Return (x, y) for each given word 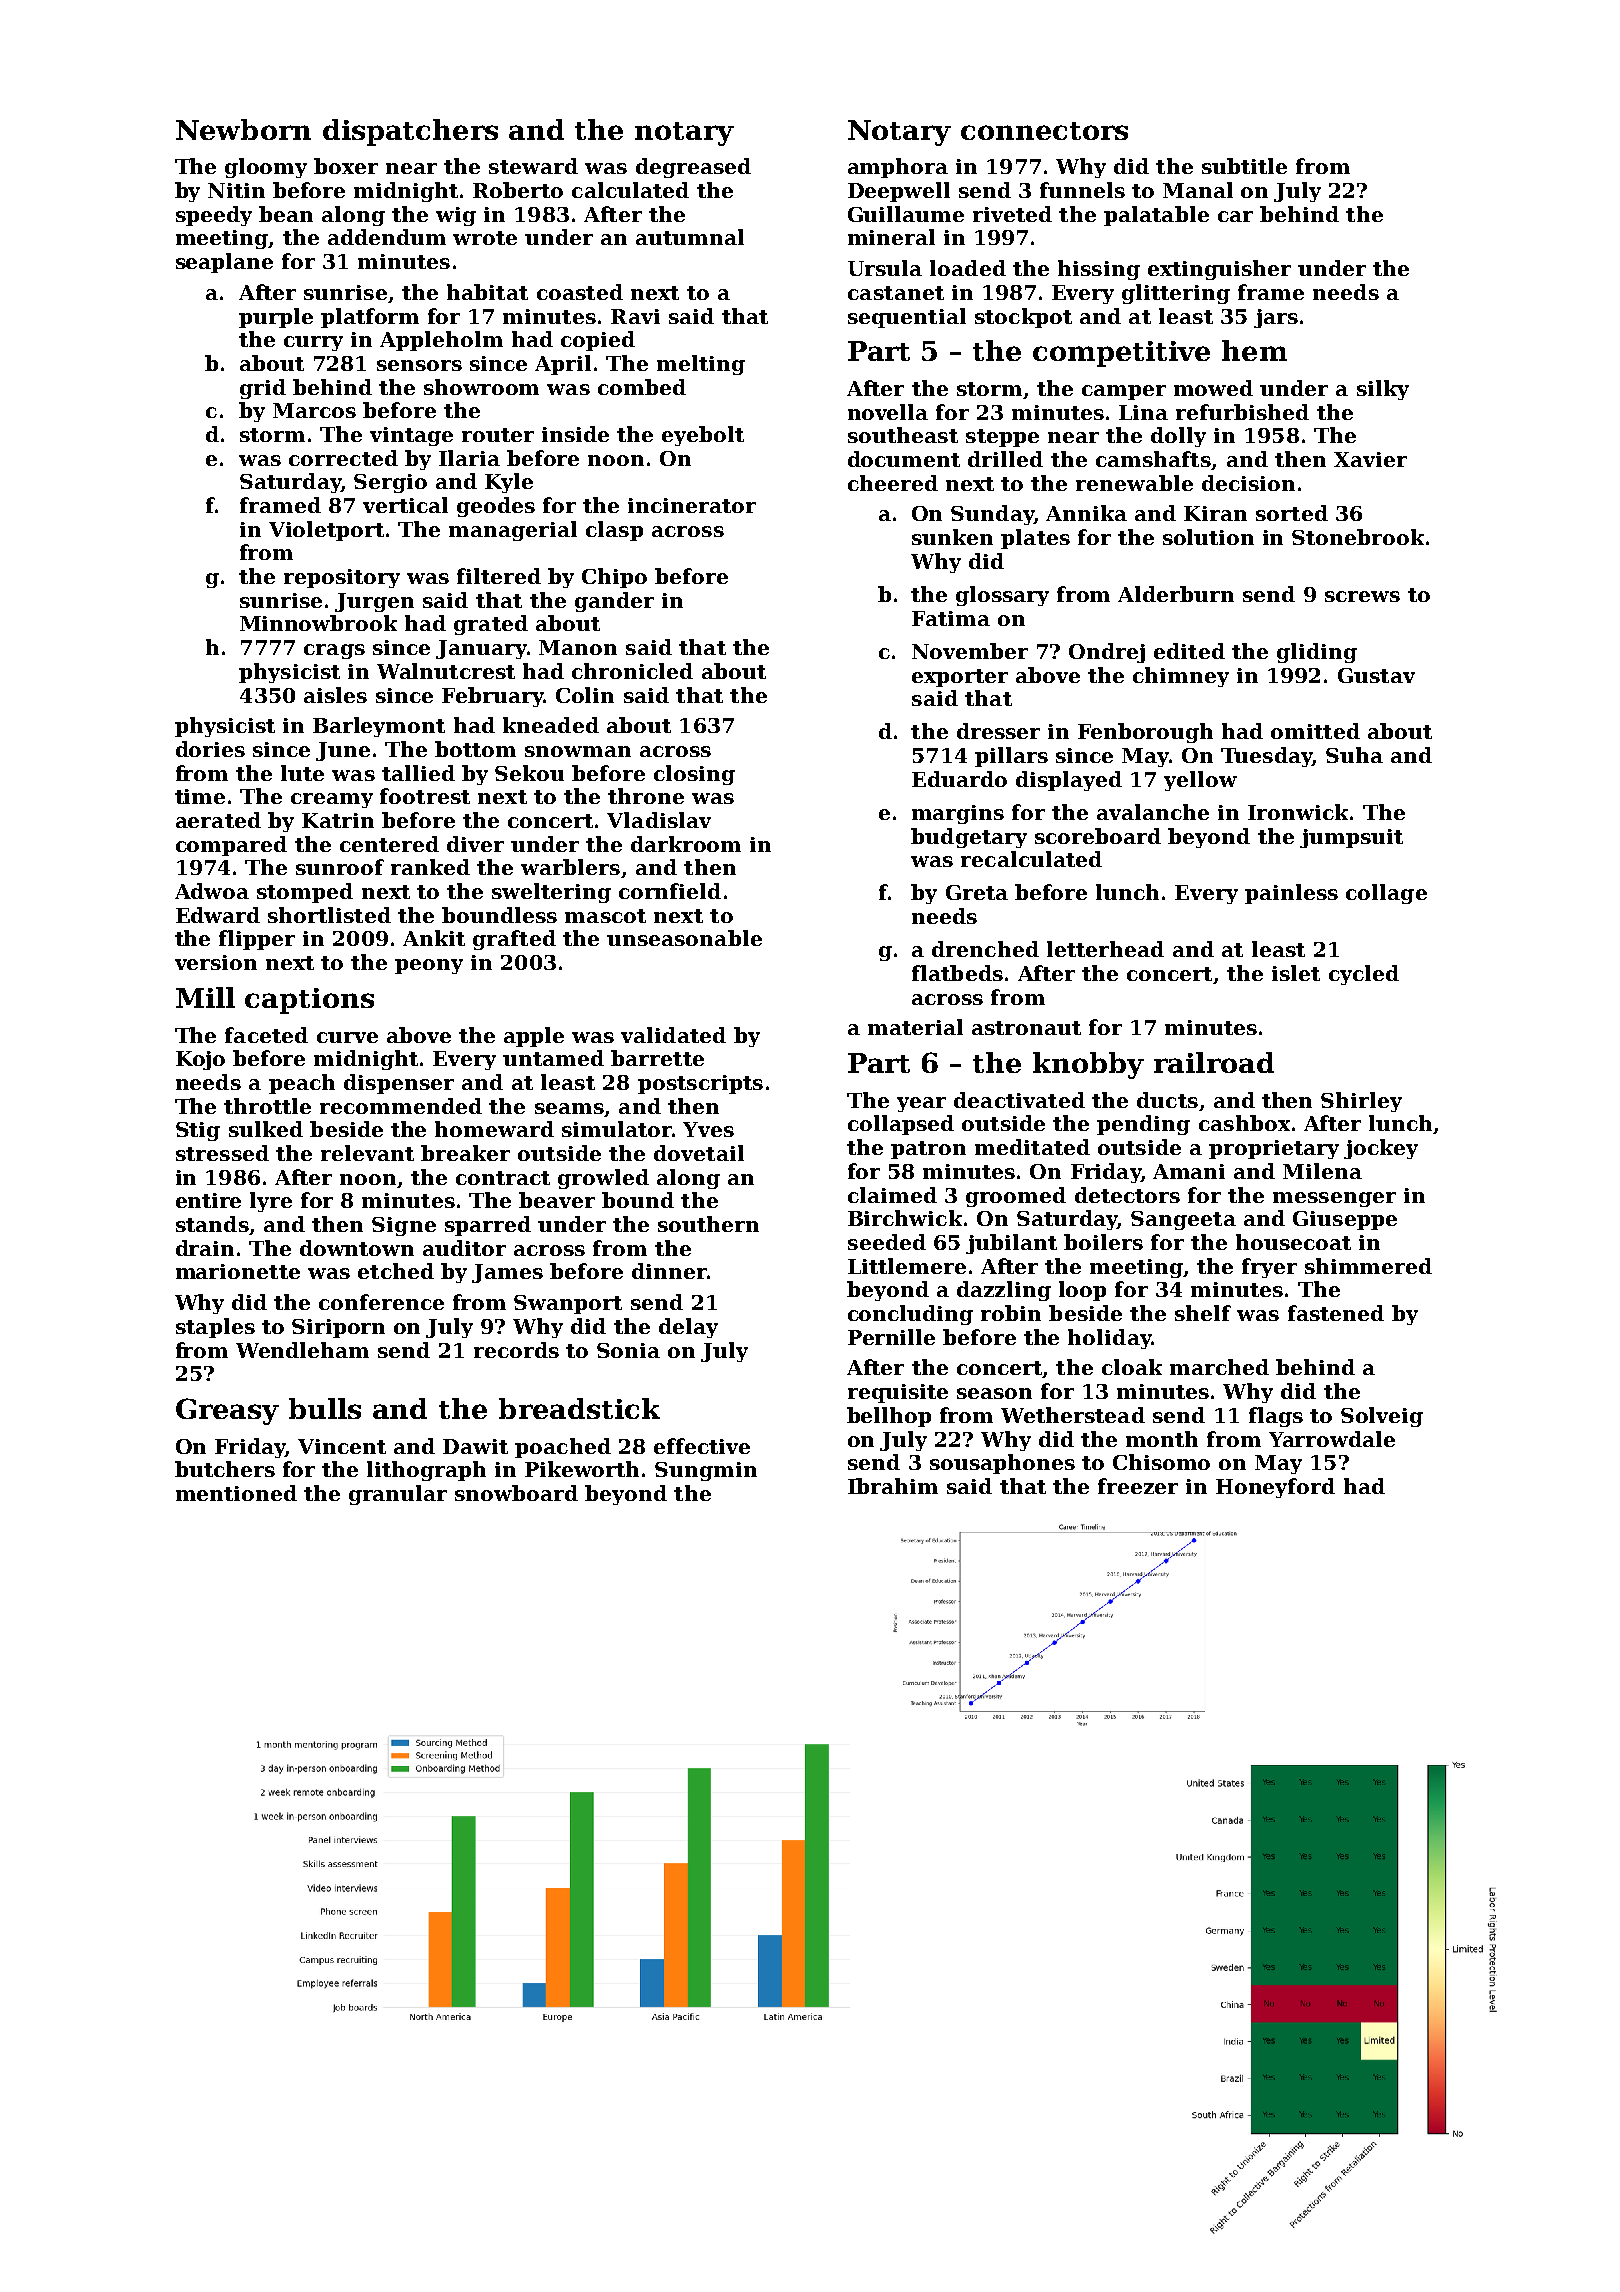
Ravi (635, 316)
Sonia (628, 1350)
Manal (1198, 190)
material (915, 1027)
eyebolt (703, 436)
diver (475, 844)
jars (1276, 318)
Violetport (326, 531)
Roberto (518, 190)
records (516, 1350)
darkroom (686, 844)
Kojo (200, 1060)
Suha (1354, 755)
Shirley (1361, 1102)
